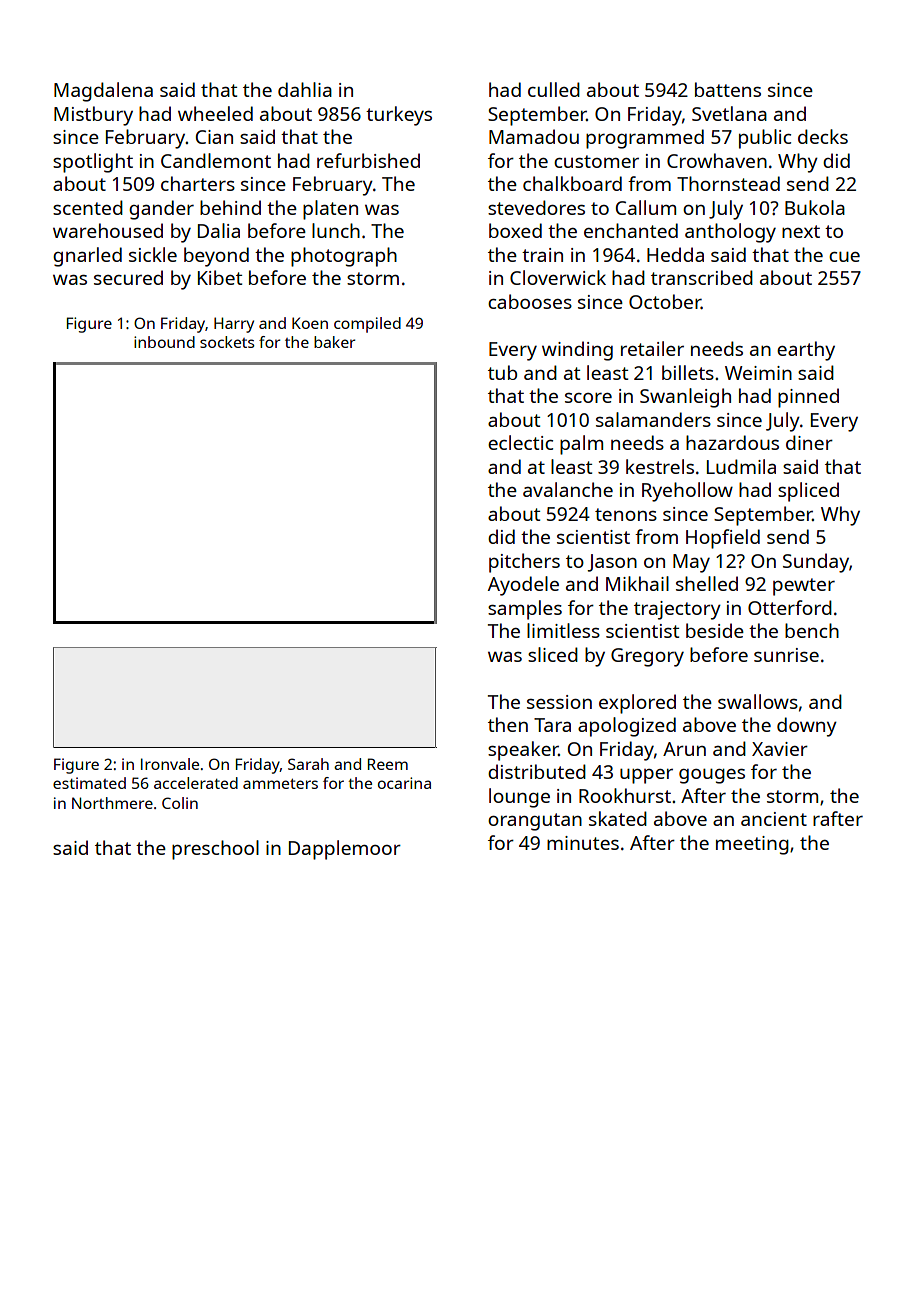  Describe the element at coordinates (220, 277) in the document. I see `Kibet` at that location.
